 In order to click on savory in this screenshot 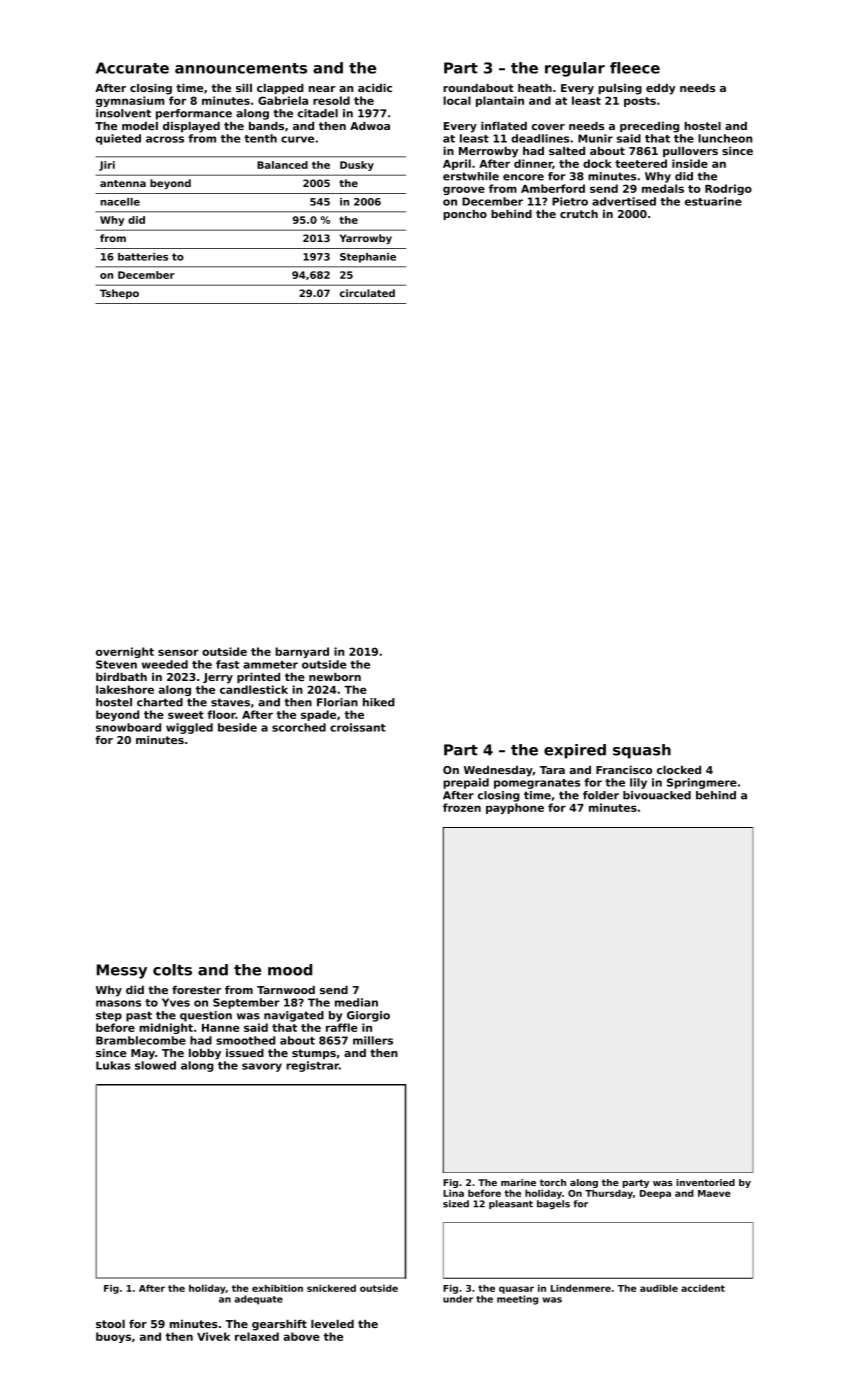, I will do `click(262, 1067)`.
